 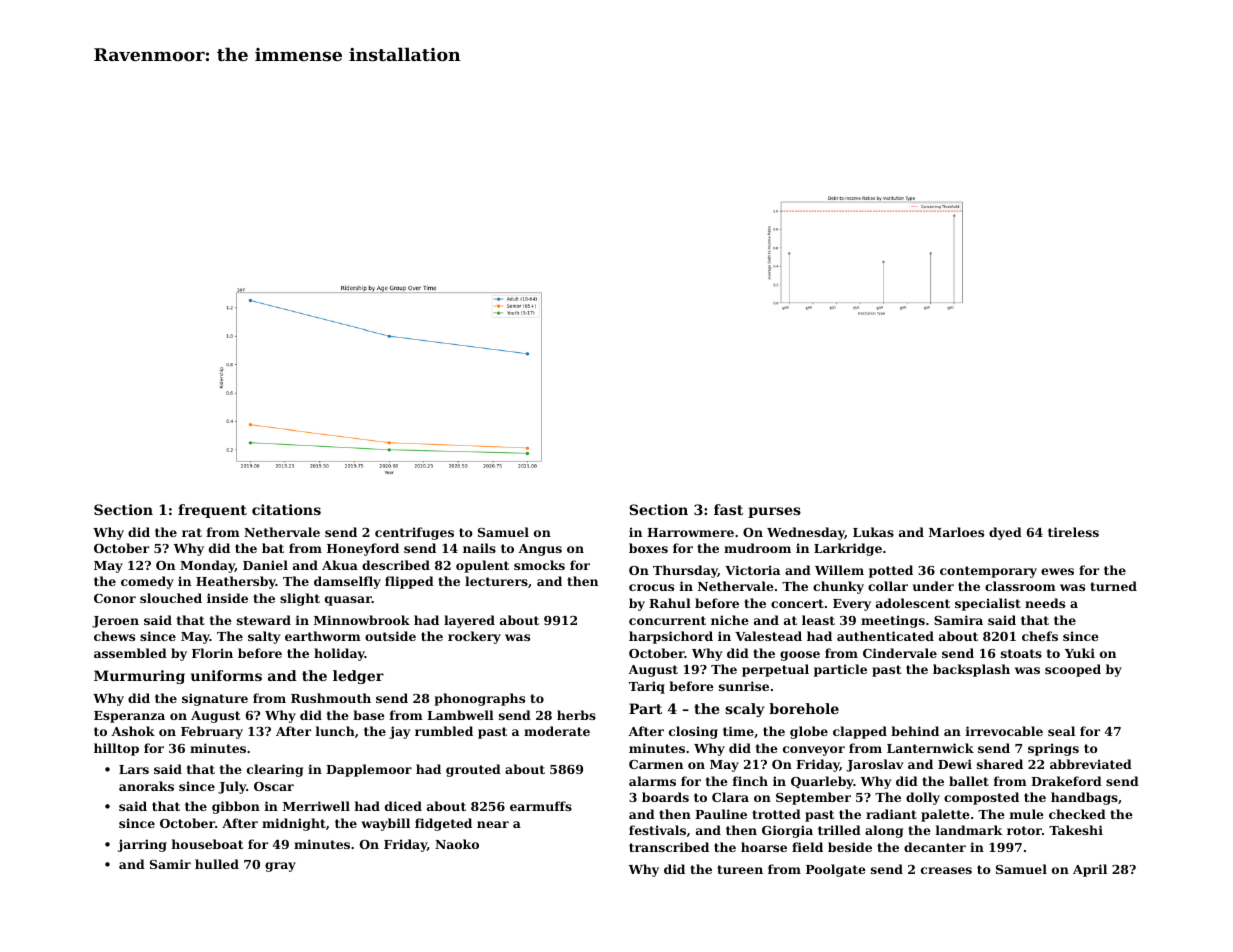 I want to click on lunch, so click(x=335, y=731).
